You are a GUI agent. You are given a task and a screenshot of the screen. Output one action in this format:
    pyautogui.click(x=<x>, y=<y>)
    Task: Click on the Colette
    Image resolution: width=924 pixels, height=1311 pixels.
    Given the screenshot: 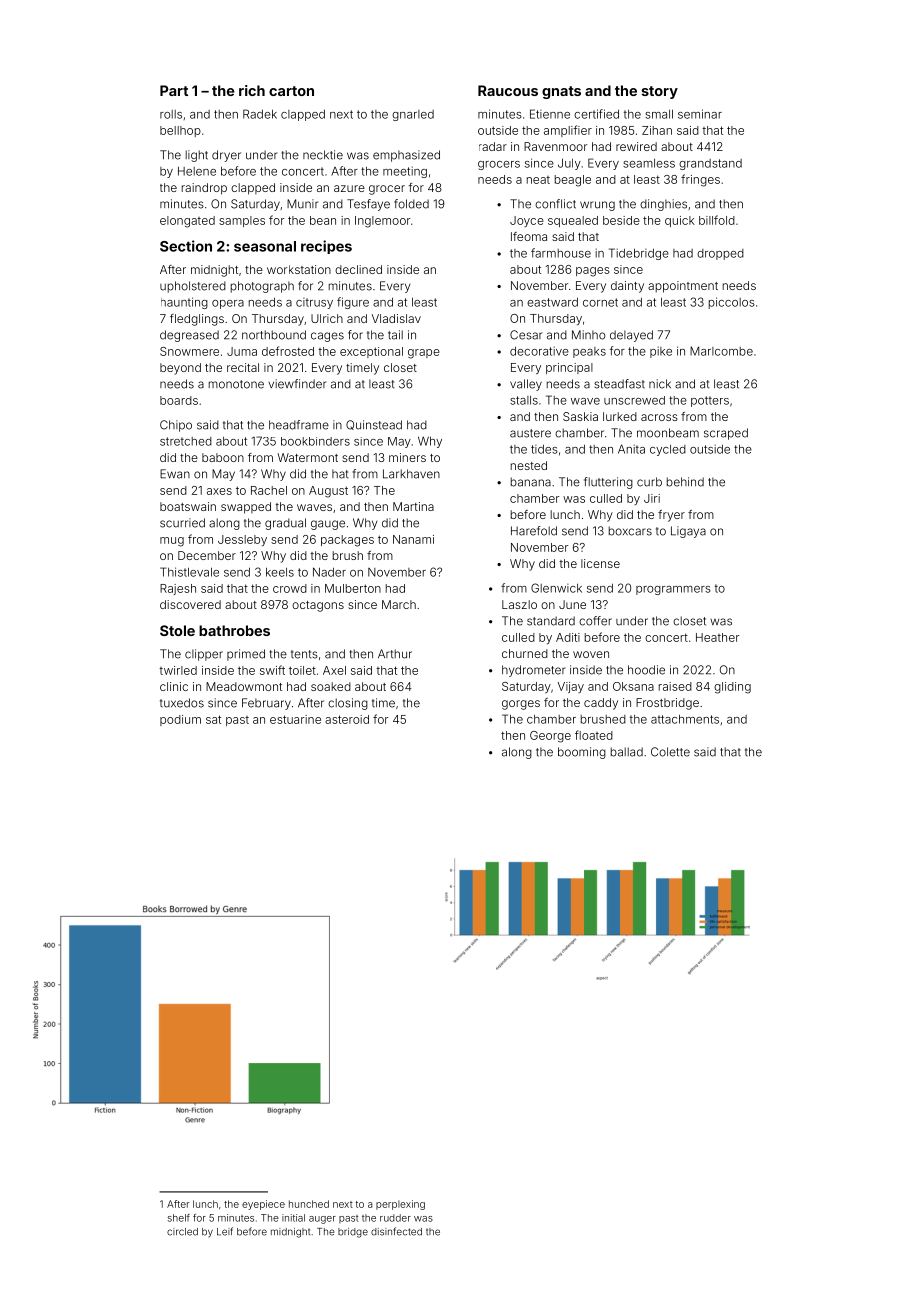 What is the action you would take?
    pyautogui.click(x=670, y=752)
